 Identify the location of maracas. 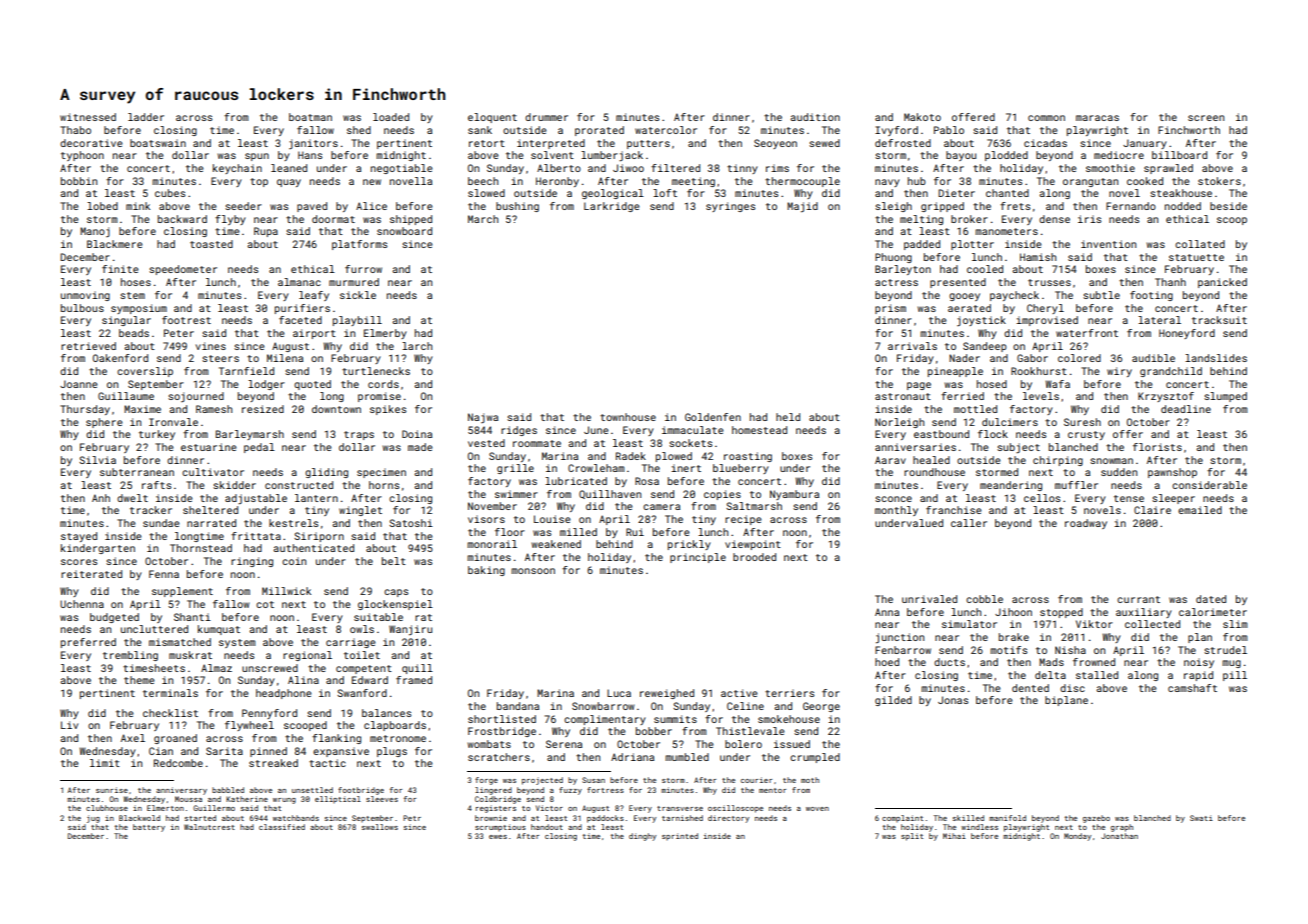
(1097, 118).
